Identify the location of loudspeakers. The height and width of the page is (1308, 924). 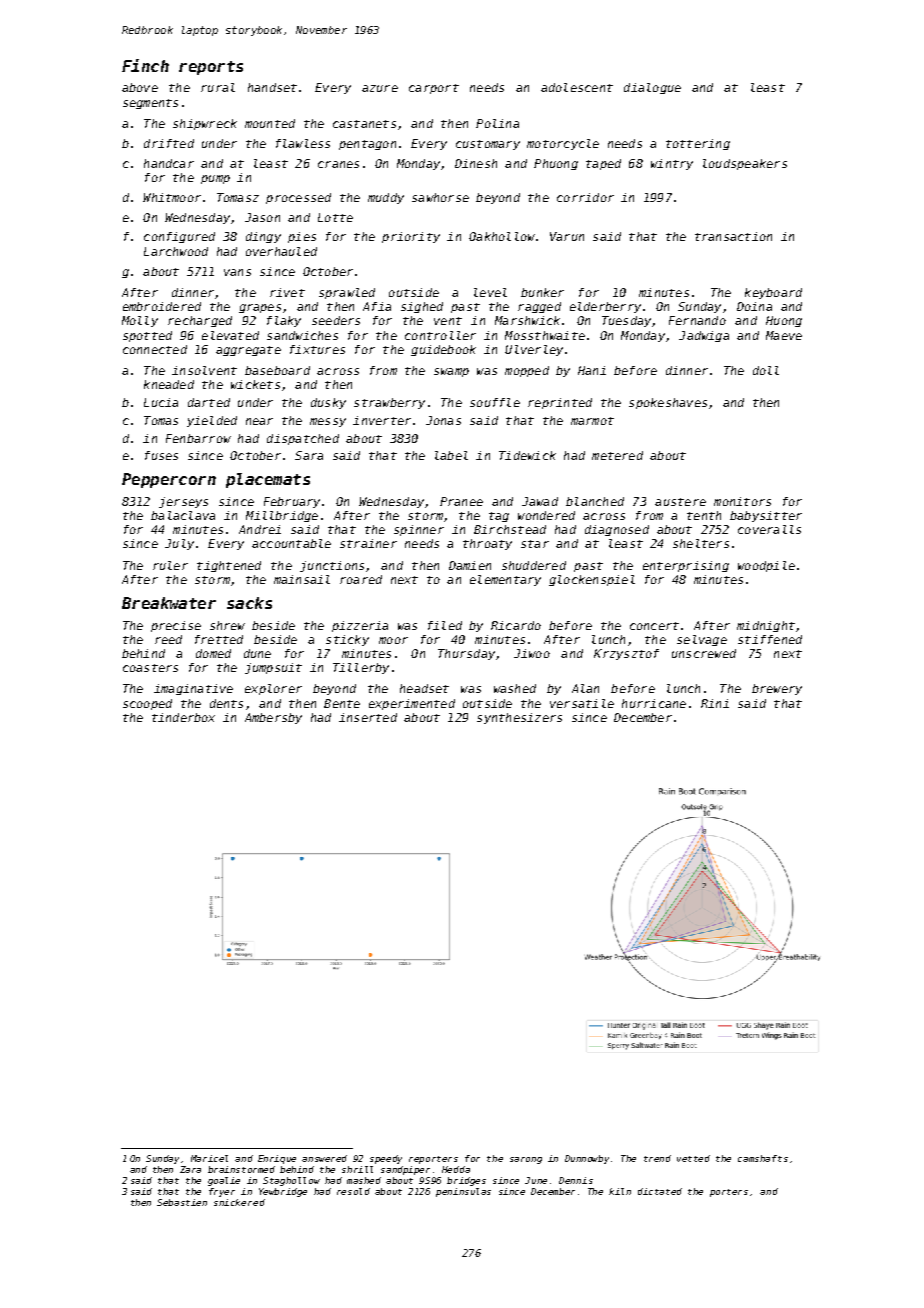
(745, 164).
